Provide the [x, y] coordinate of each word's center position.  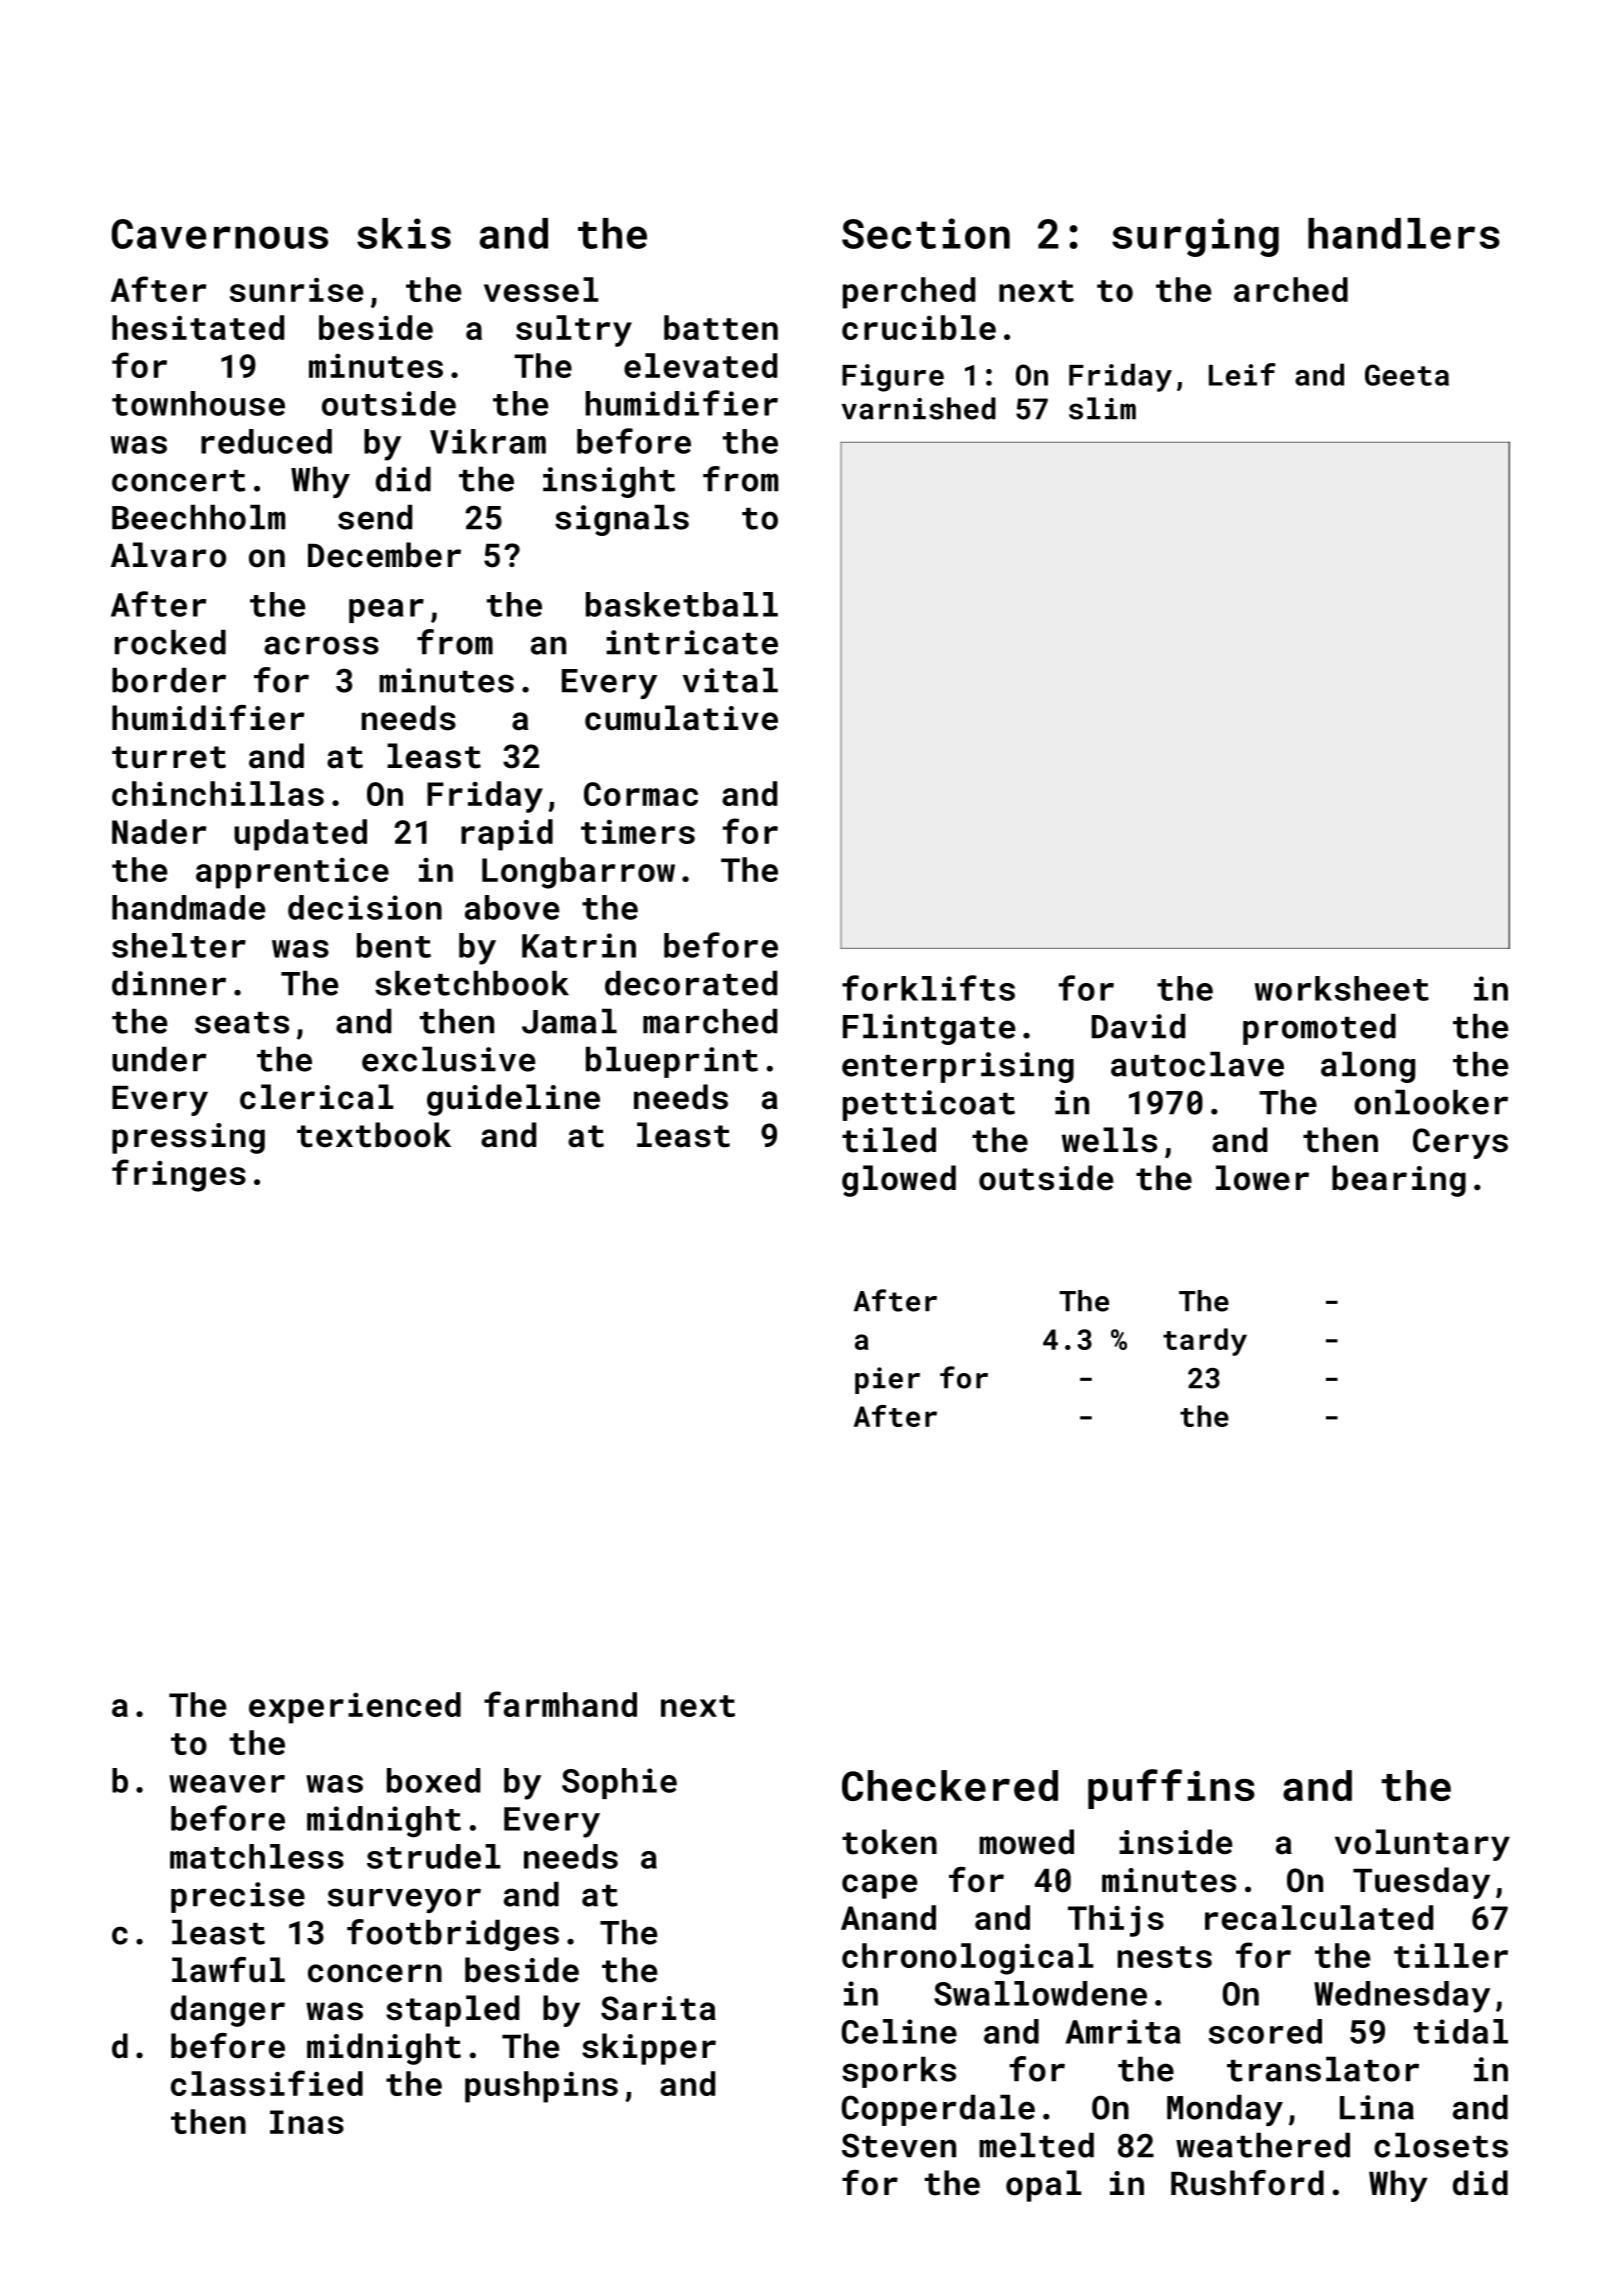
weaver [227, 1784]
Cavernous [220, 234]
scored [1265, 2031]
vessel [541, 289]
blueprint [672, 1062]
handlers [1404, 233]
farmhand [560, 1704]
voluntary [1422, 1845]
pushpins [541, 2087]
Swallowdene [1040, 1993]
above [512, 907]
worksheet [1342, 988]
